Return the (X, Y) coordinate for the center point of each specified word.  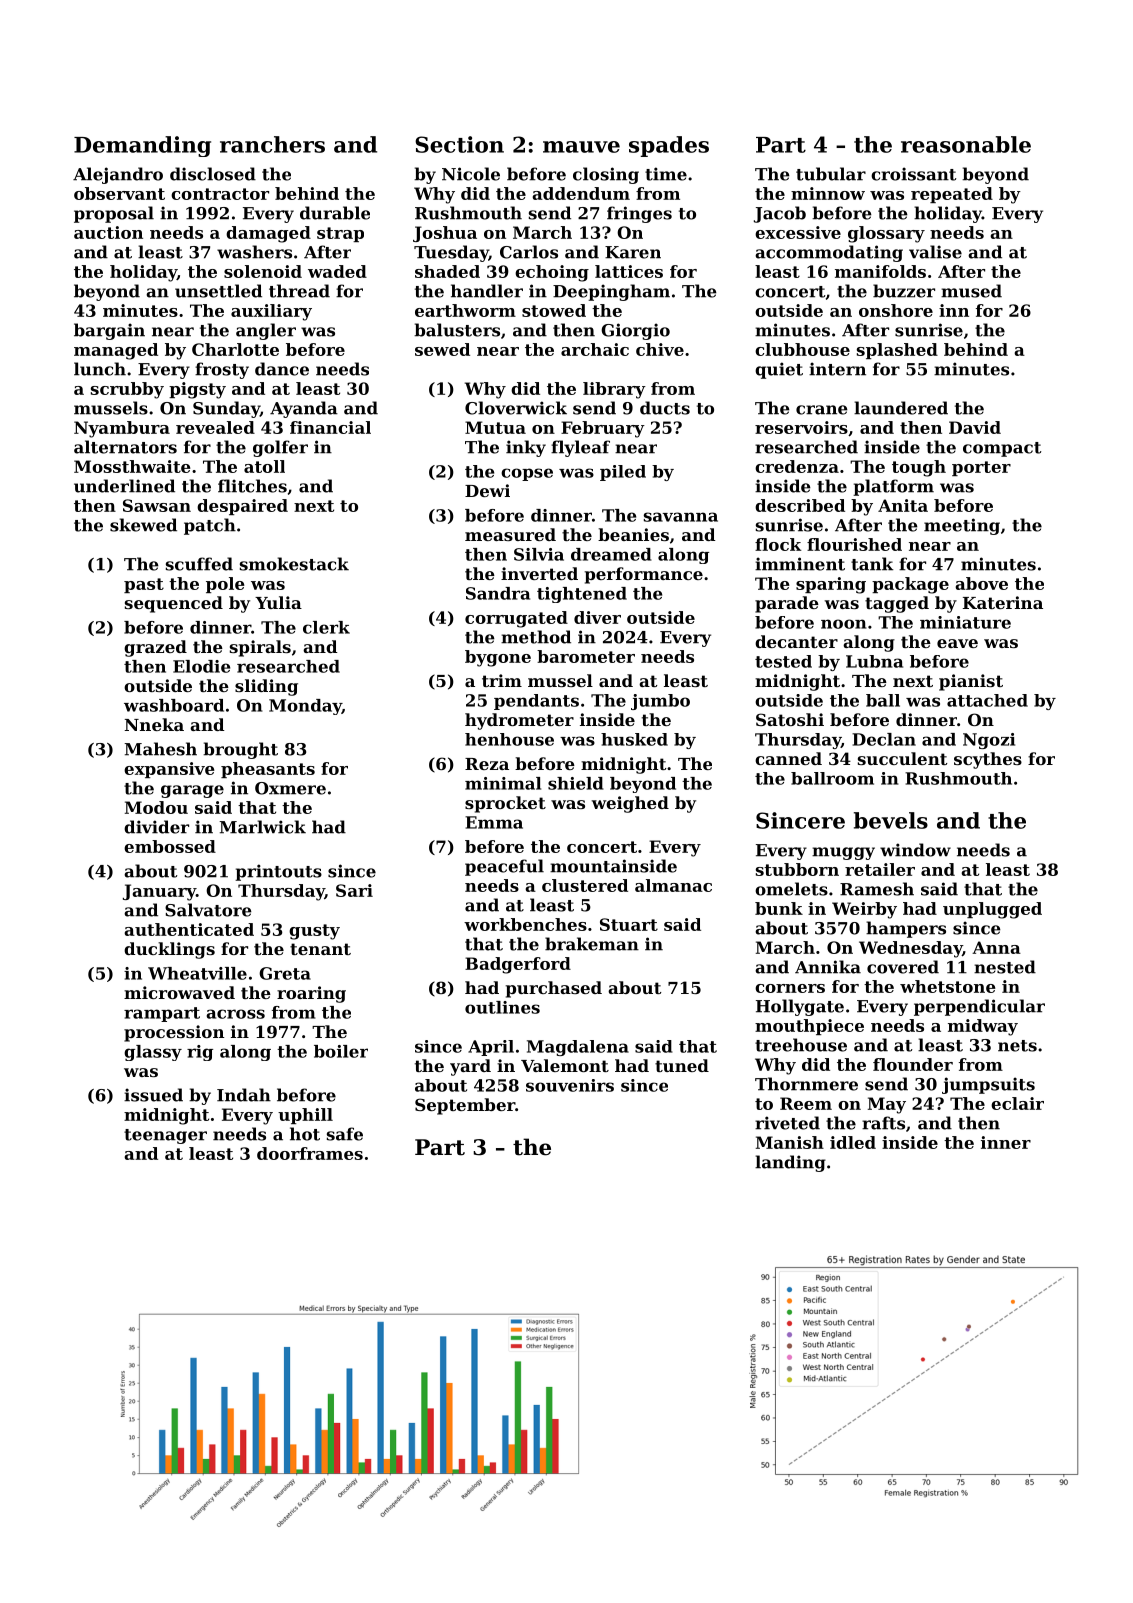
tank (872, 564)
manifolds (880, 271)
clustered (585, 885)
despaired (242, 507)
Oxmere (290, 788)
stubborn (797, 869)
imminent (800, 564)
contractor (220, 194)
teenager (165, 1136)
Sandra (498, 593)
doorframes (310, 1153)
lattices (629, 271)
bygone (498, 658)
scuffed (199, 564)
